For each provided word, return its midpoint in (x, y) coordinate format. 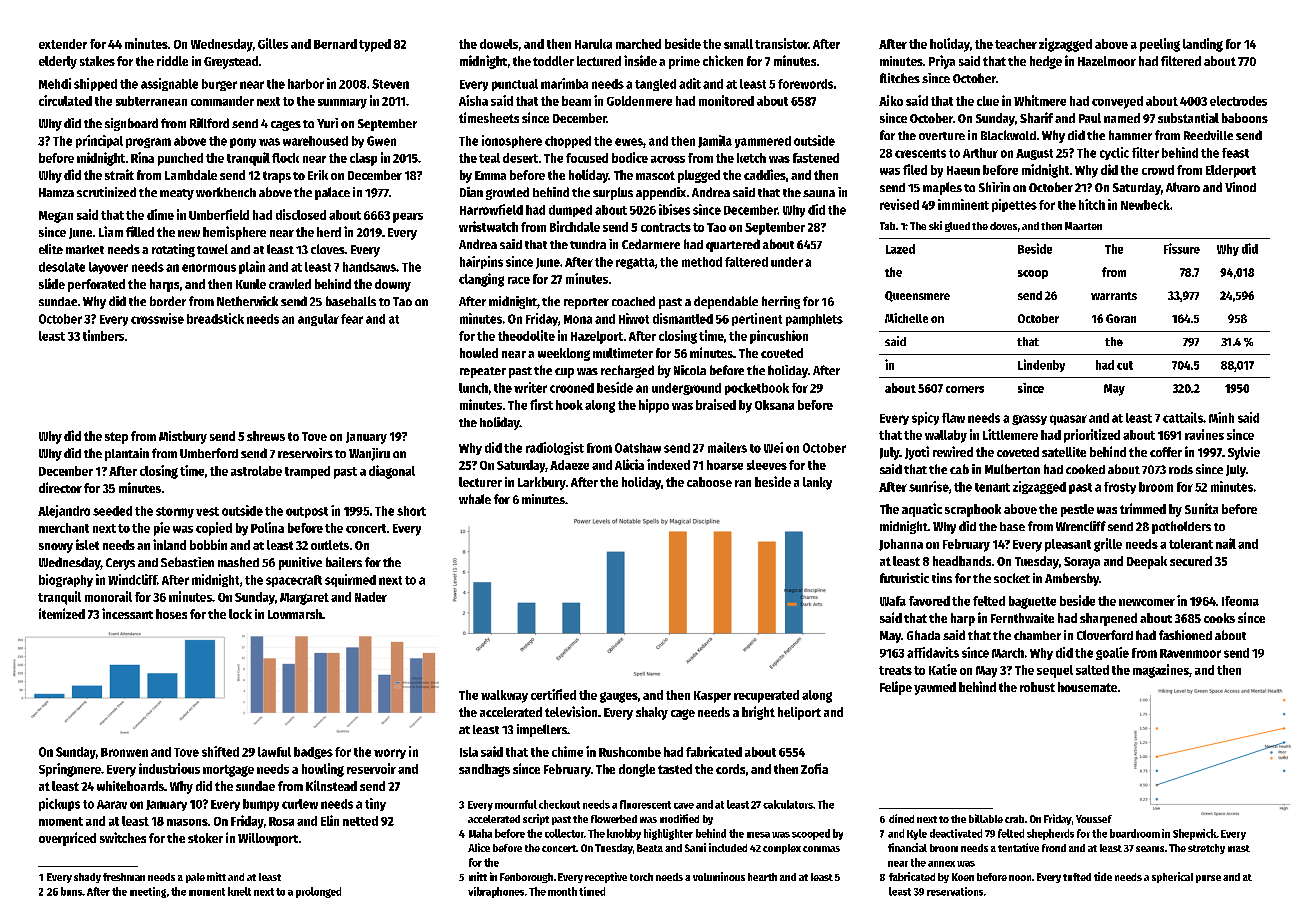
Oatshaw (638, 448)
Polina (267, 527)
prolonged (318, 892)
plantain (127, 454)
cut (1125, 365)
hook (569, 405)
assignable (169, 84)
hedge (1046, 62)
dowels (499, 44)
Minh (1221, 417)
